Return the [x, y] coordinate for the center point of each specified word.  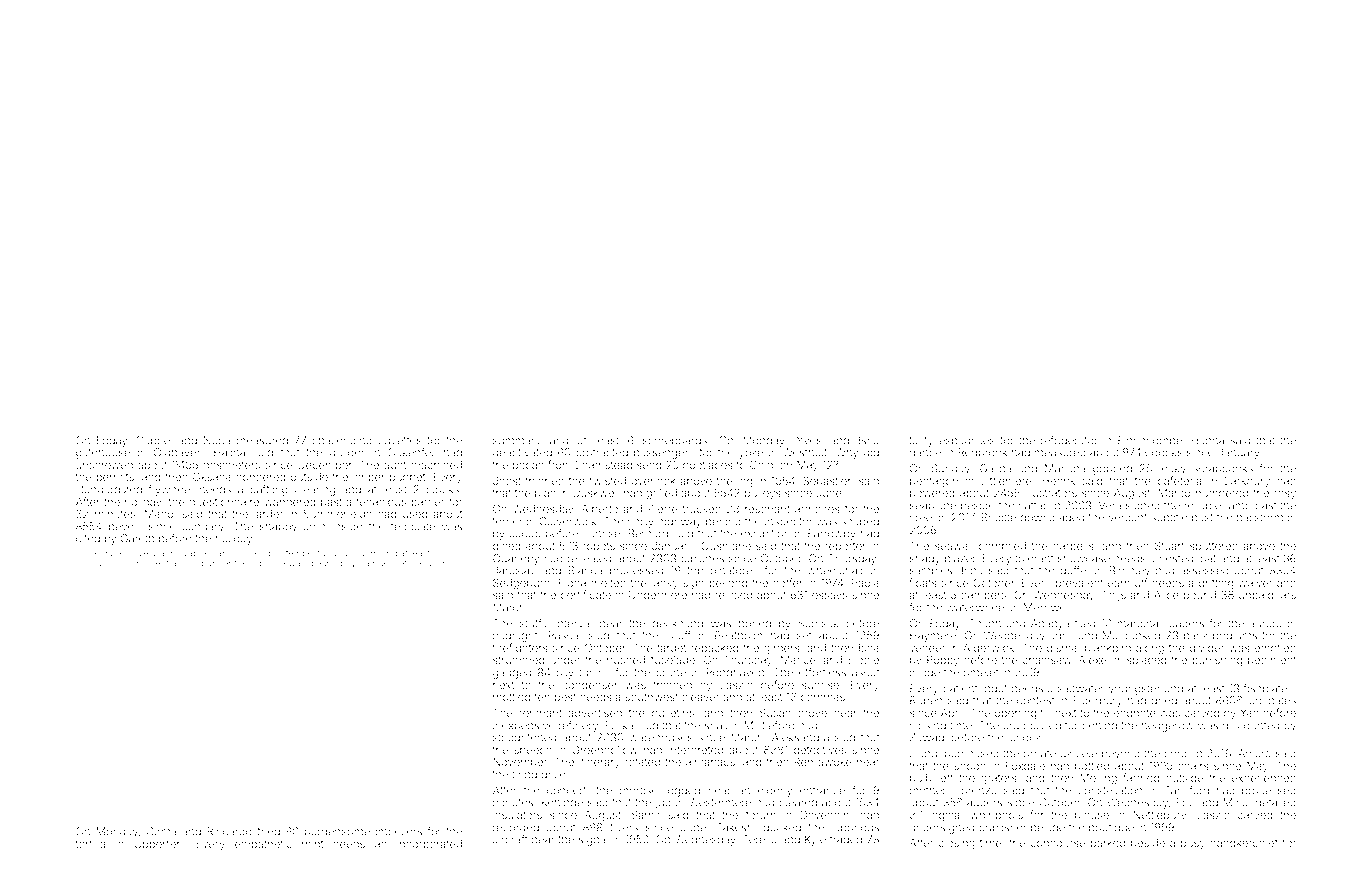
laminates [1271, 700]
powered [932, 494]
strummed [518, 660]
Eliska [619, 725]
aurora [1265, 624]
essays [829, 597]
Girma [161, 831]
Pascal [564, 635]
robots [599, 546]
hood [192, 563]
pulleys [763, 494]
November [520, 762]
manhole [227, 553]
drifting [1216, 584]
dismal [1063, 648]
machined [437, 465]
